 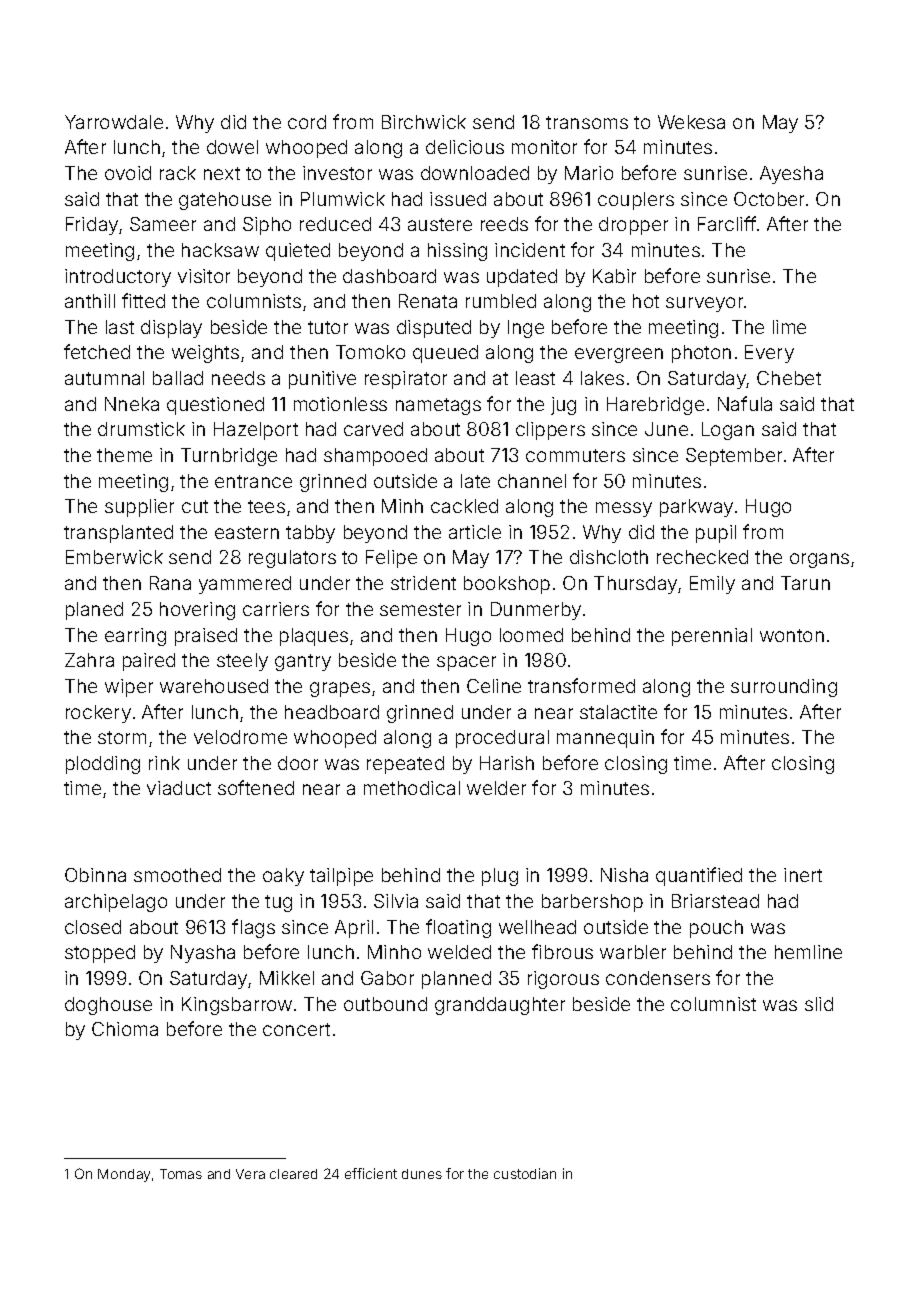 I want to click on Tarun, so click(x=805, y=583).
